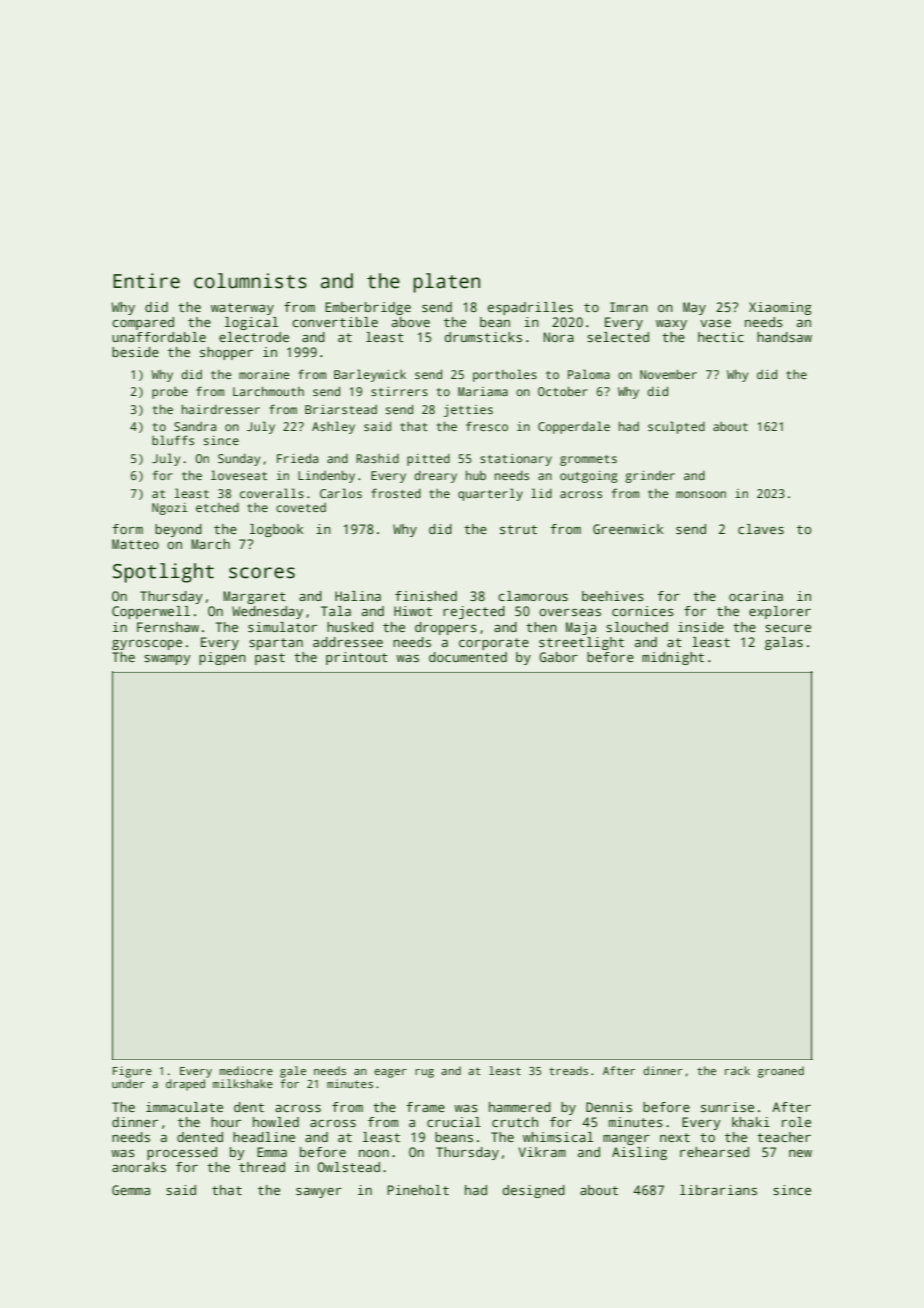 This screenshot has width=924, height=1308. I want to click on inside, so click(701, 627).
